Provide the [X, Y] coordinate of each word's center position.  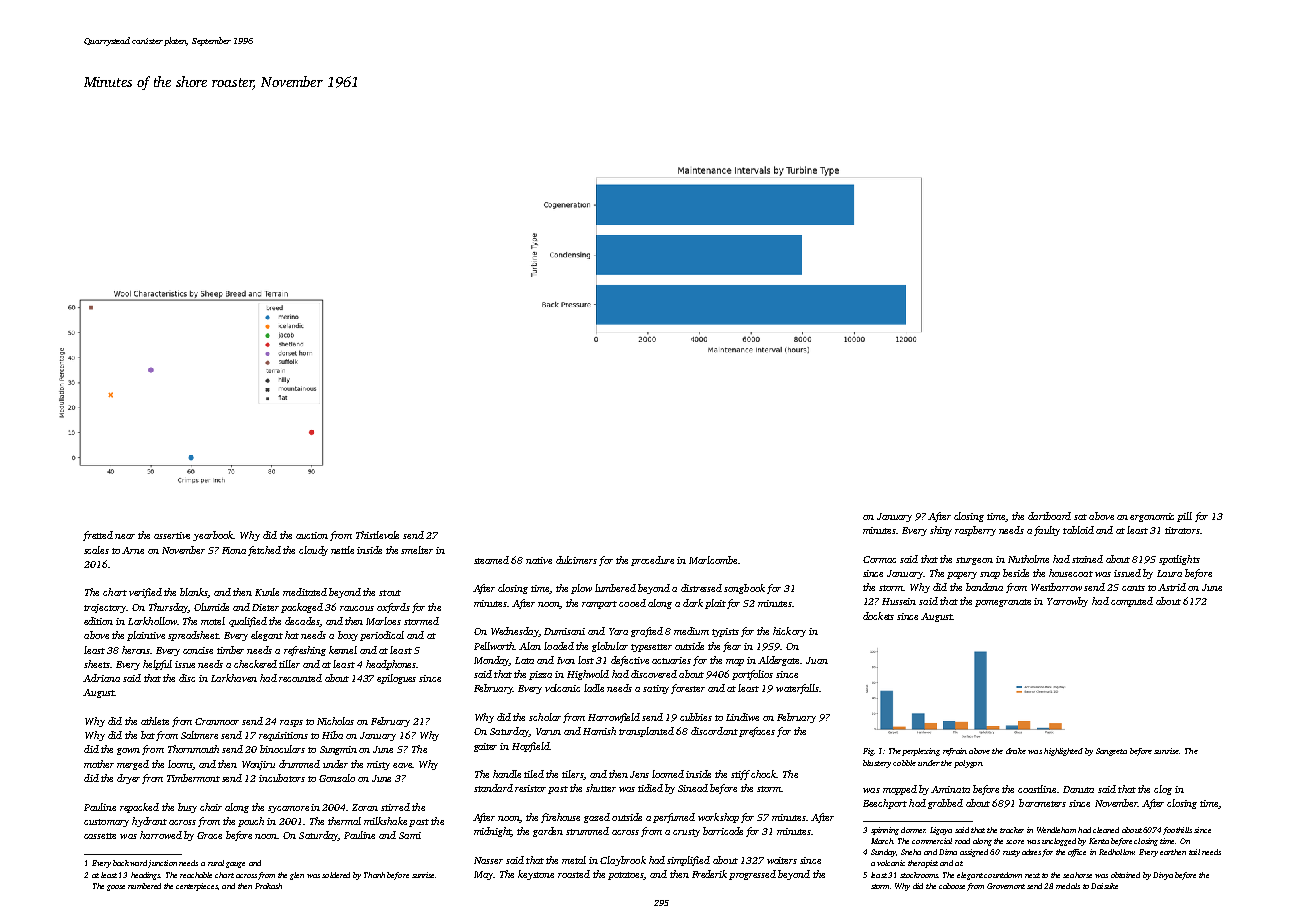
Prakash [268, 886]
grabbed [945, 804]
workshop [718, 818]
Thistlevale [377, 535]
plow [581, 589]
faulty [1047, 531]
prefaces [757, 732]
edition [98, 621]
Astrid [1172, 587]
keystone [536, 875]
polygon [968, 764]
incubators [282, 778]
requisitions [283, 736]
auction [312, 535]
